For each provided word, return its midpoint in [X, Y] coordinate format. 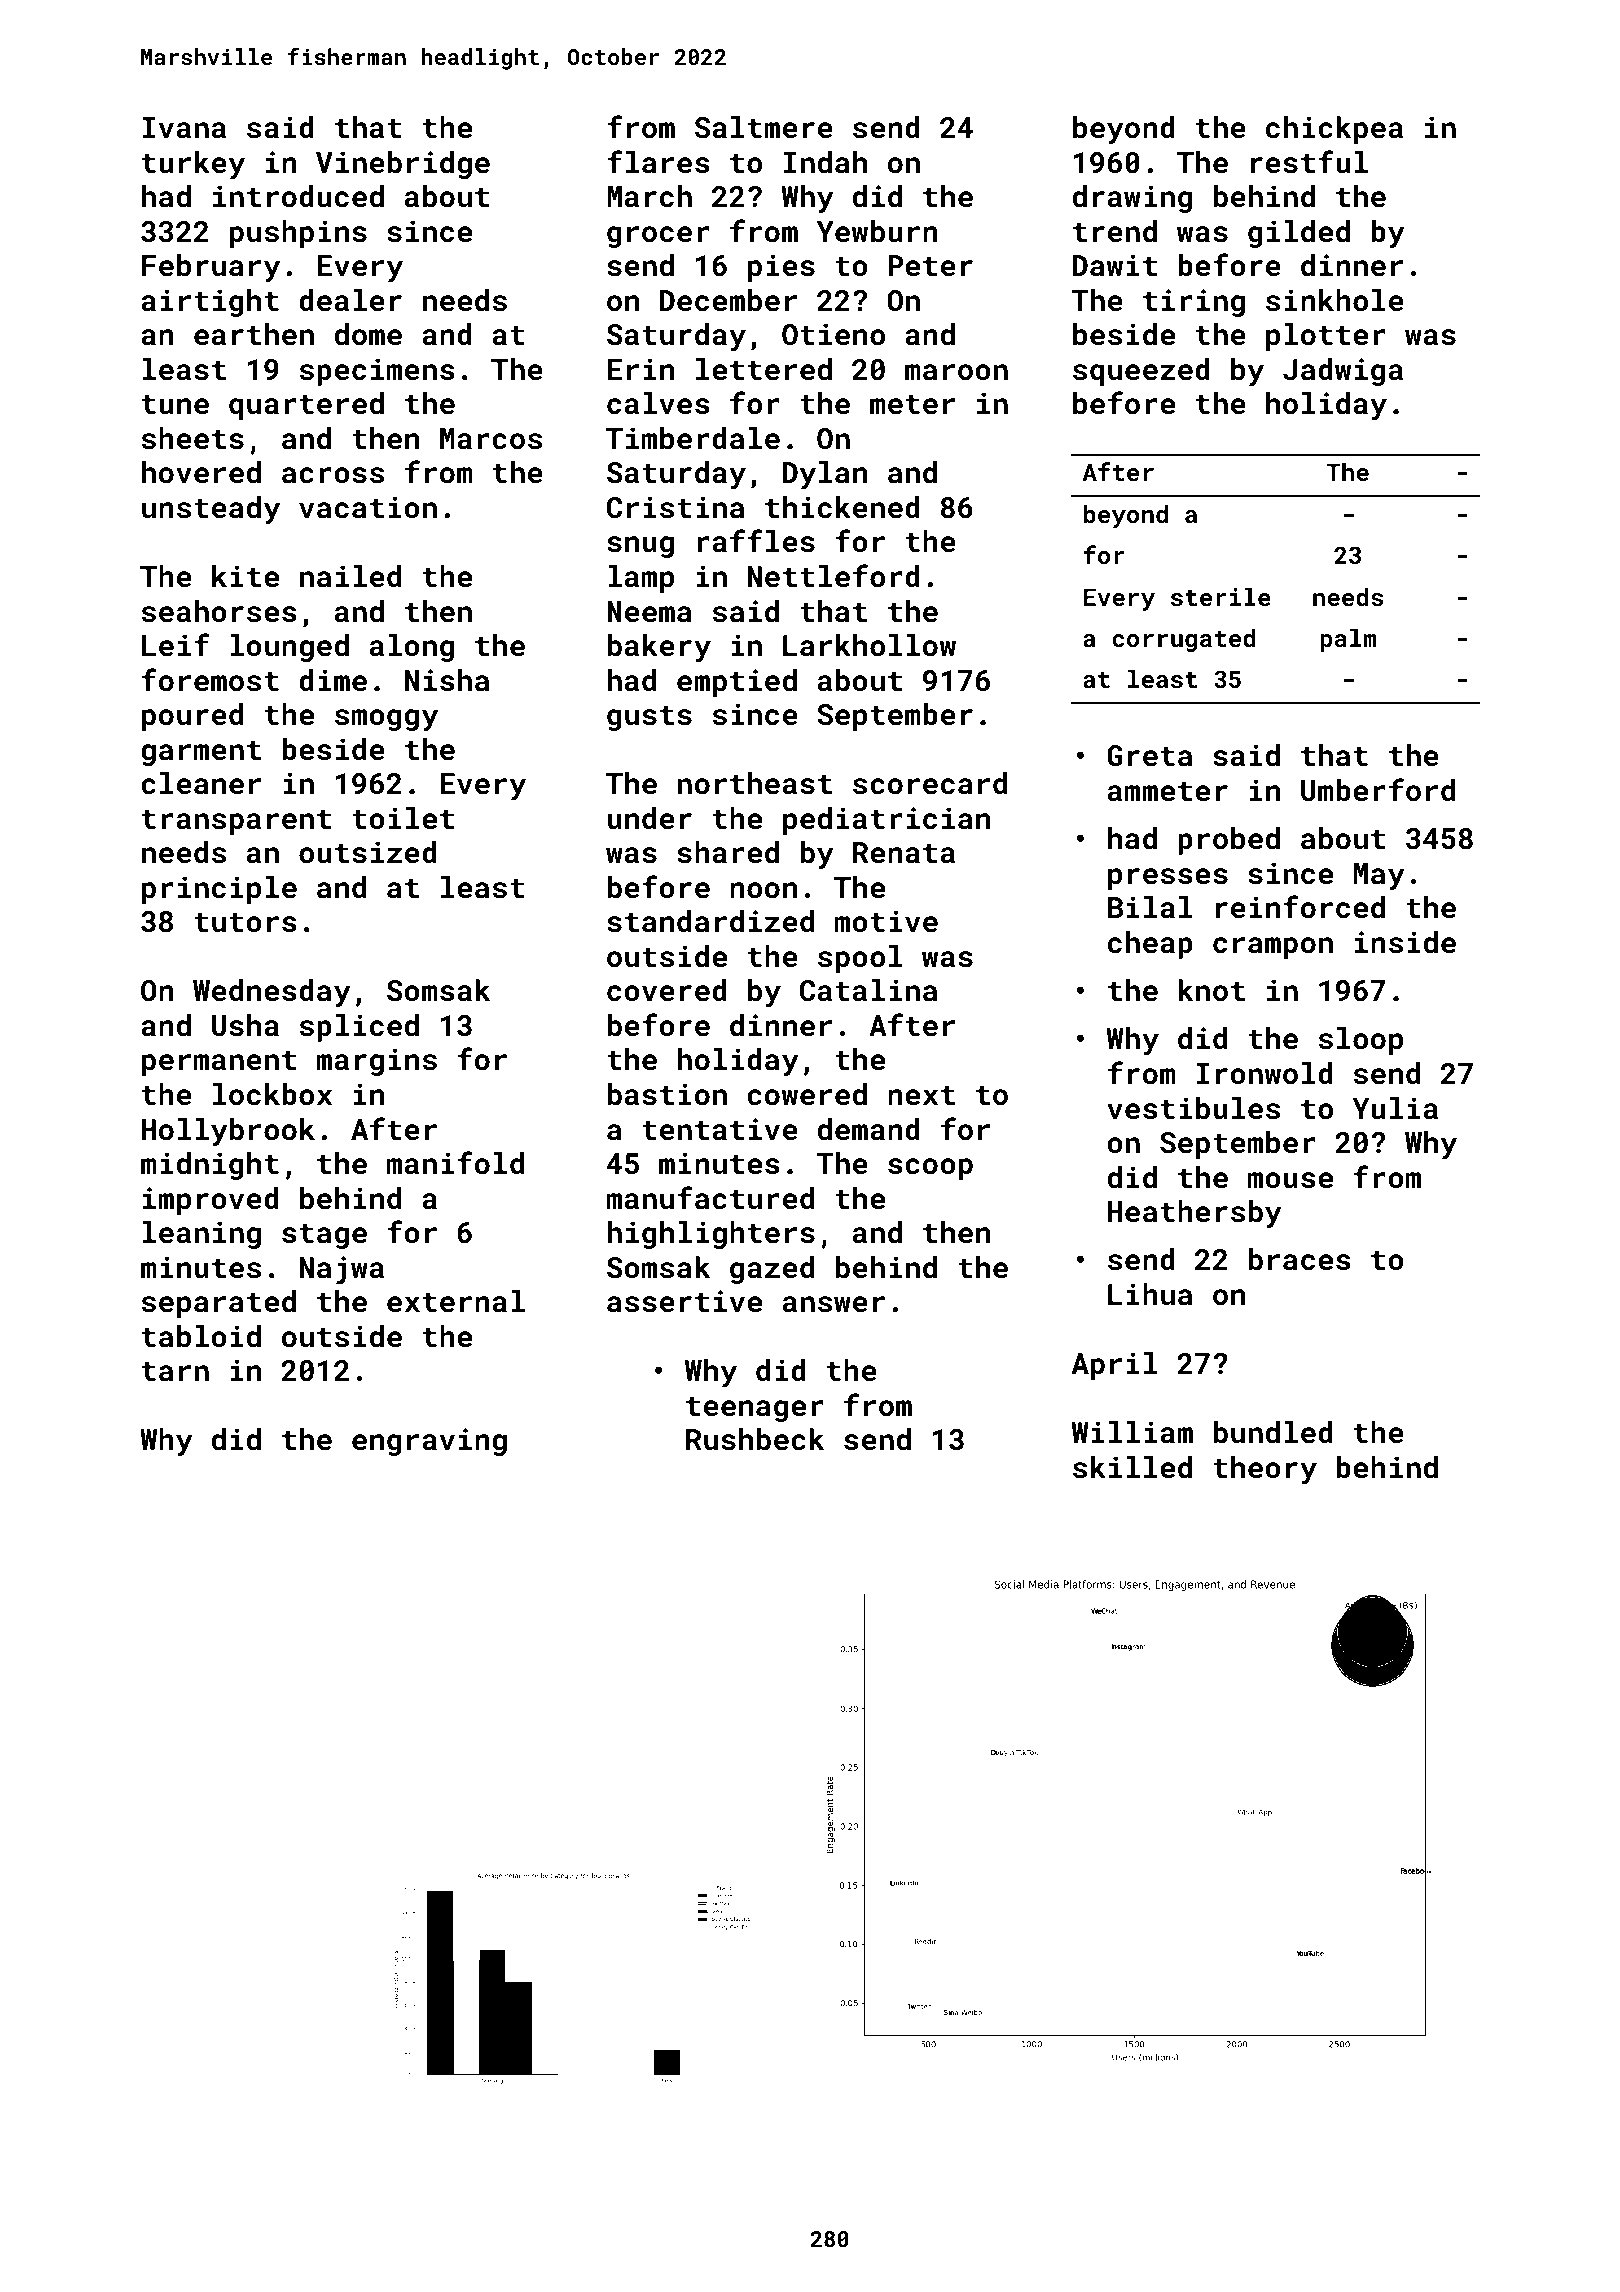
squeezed [1141, 372]
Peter [930, 266]
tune [175, 405]
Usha [245, 1025]
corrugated [1183, 640]
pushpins [298, 234]
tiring [1194, 303]
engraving [429, 1442]
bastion [667, 1094]
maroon [956, 372]
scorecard [930, 783]
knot [1211, 990]
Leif [175, 644]
